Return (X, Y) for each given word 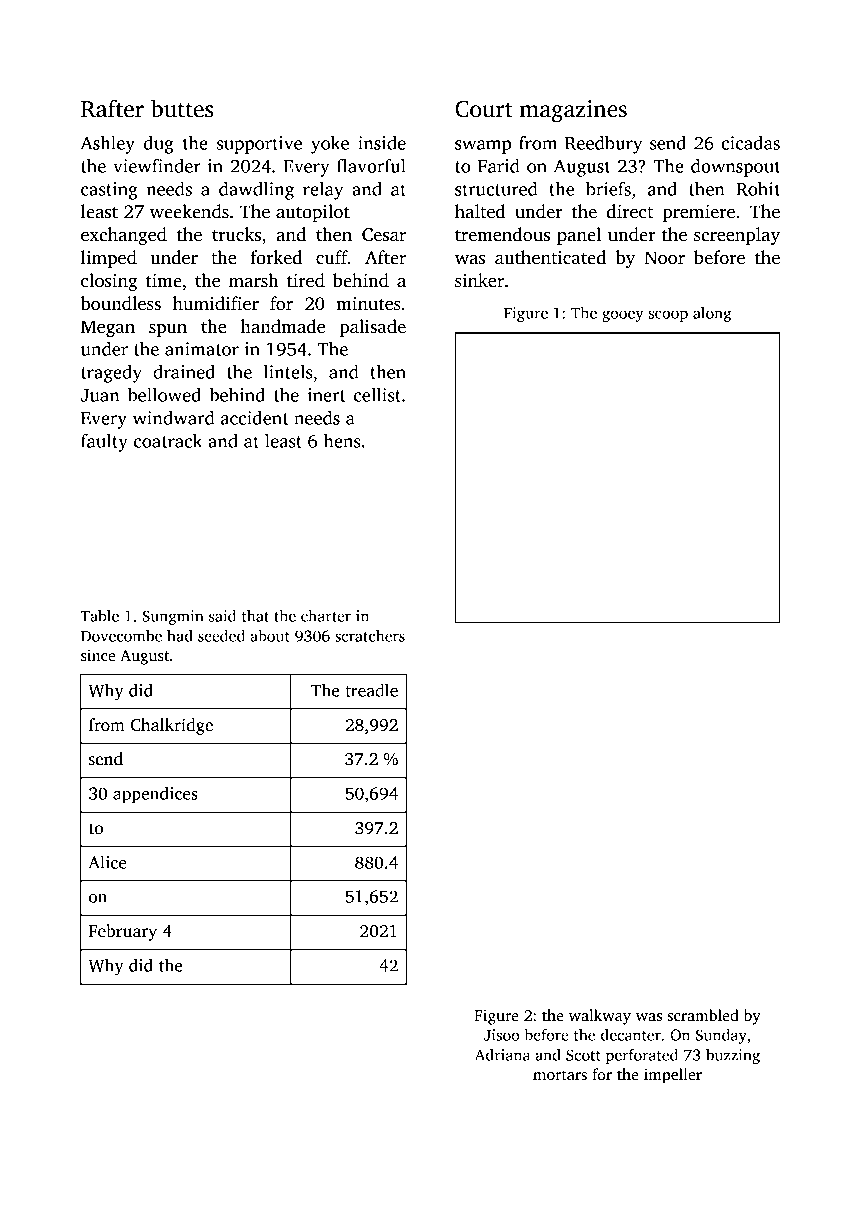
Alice (107, 862)
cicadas (750, 143)
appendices (155, 795)
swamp (483, 147)
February (123, 932)
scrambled (703, 1015)
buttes (182, 108)
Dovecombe (121, 636)
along (712, 314)
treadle (371, 690)
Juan (100, 395)
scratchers (370, 636)
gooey (623, 316)
